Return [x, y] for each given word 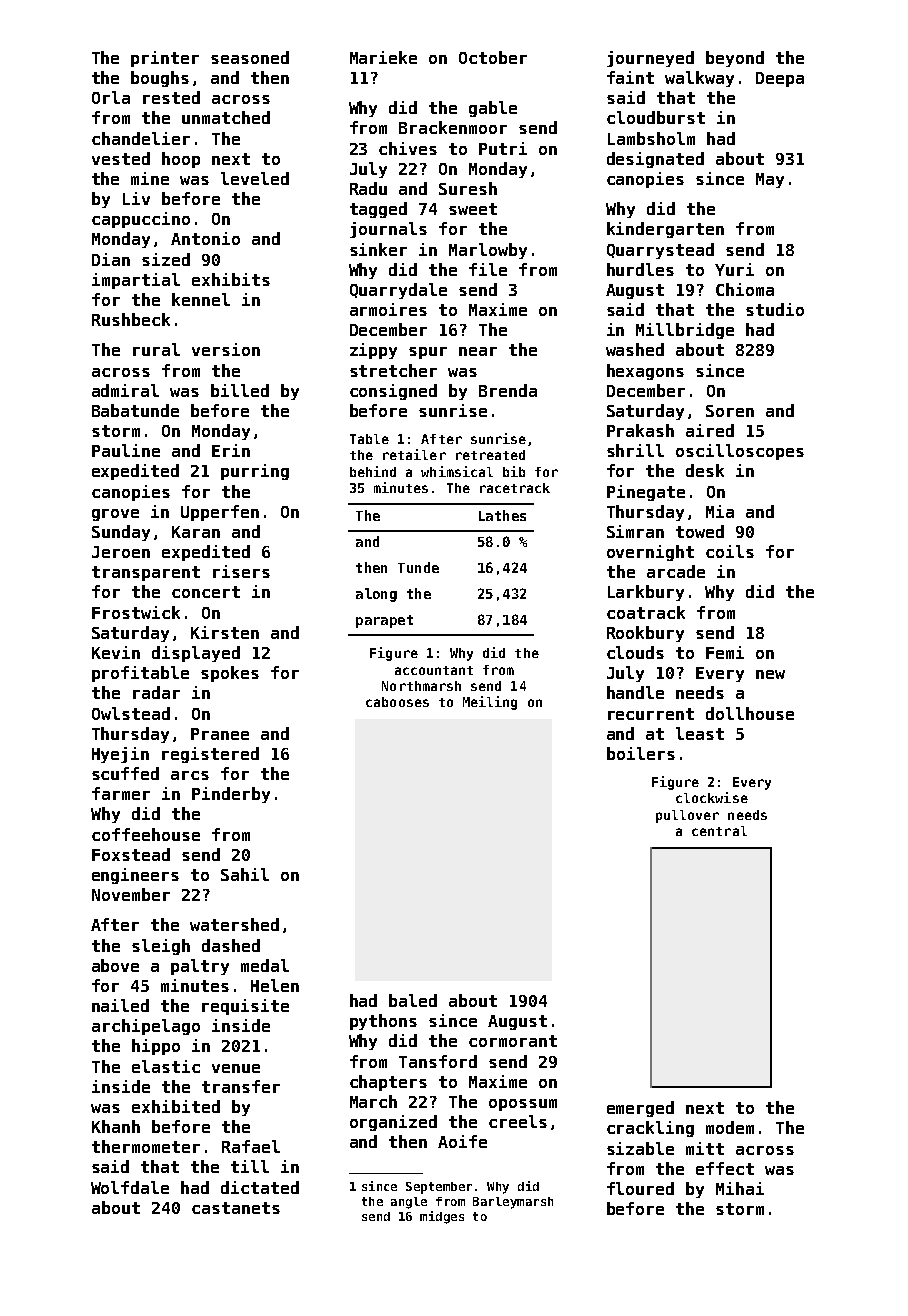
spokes [230, 674]
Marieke [383, 57]
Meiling [490, 703]
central [719, 831]
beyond [735, 59]
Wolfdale [130, 1187]
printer [165, 59]
